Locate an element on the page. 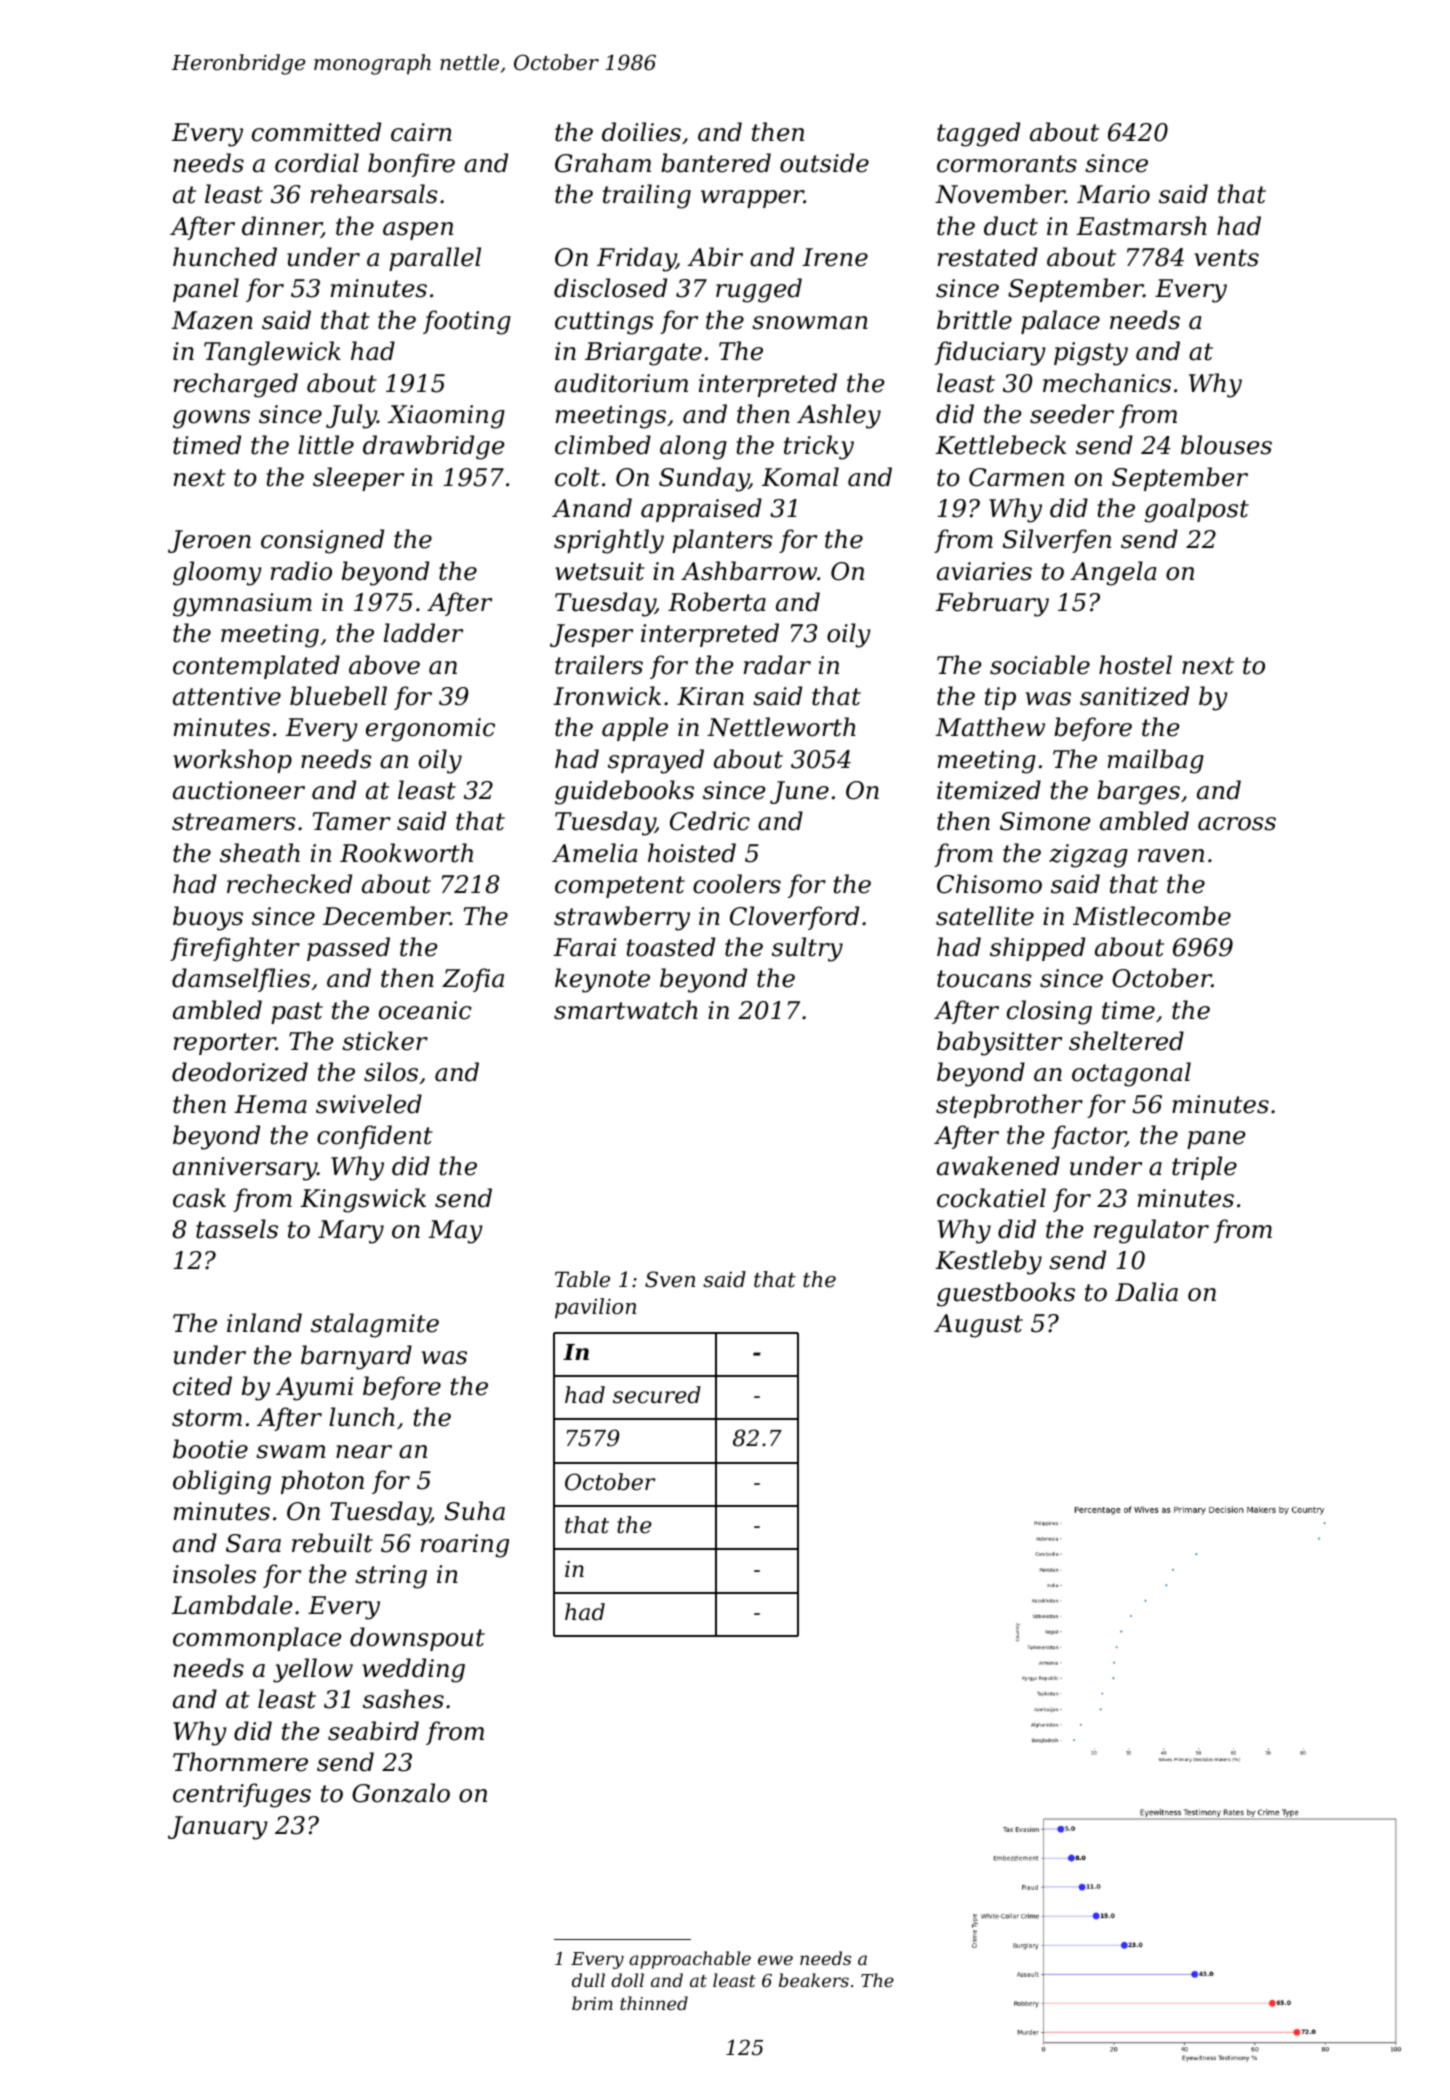 The height and width of the image is (2100, 1450). beakers is located at coordinates (814, 1980).
